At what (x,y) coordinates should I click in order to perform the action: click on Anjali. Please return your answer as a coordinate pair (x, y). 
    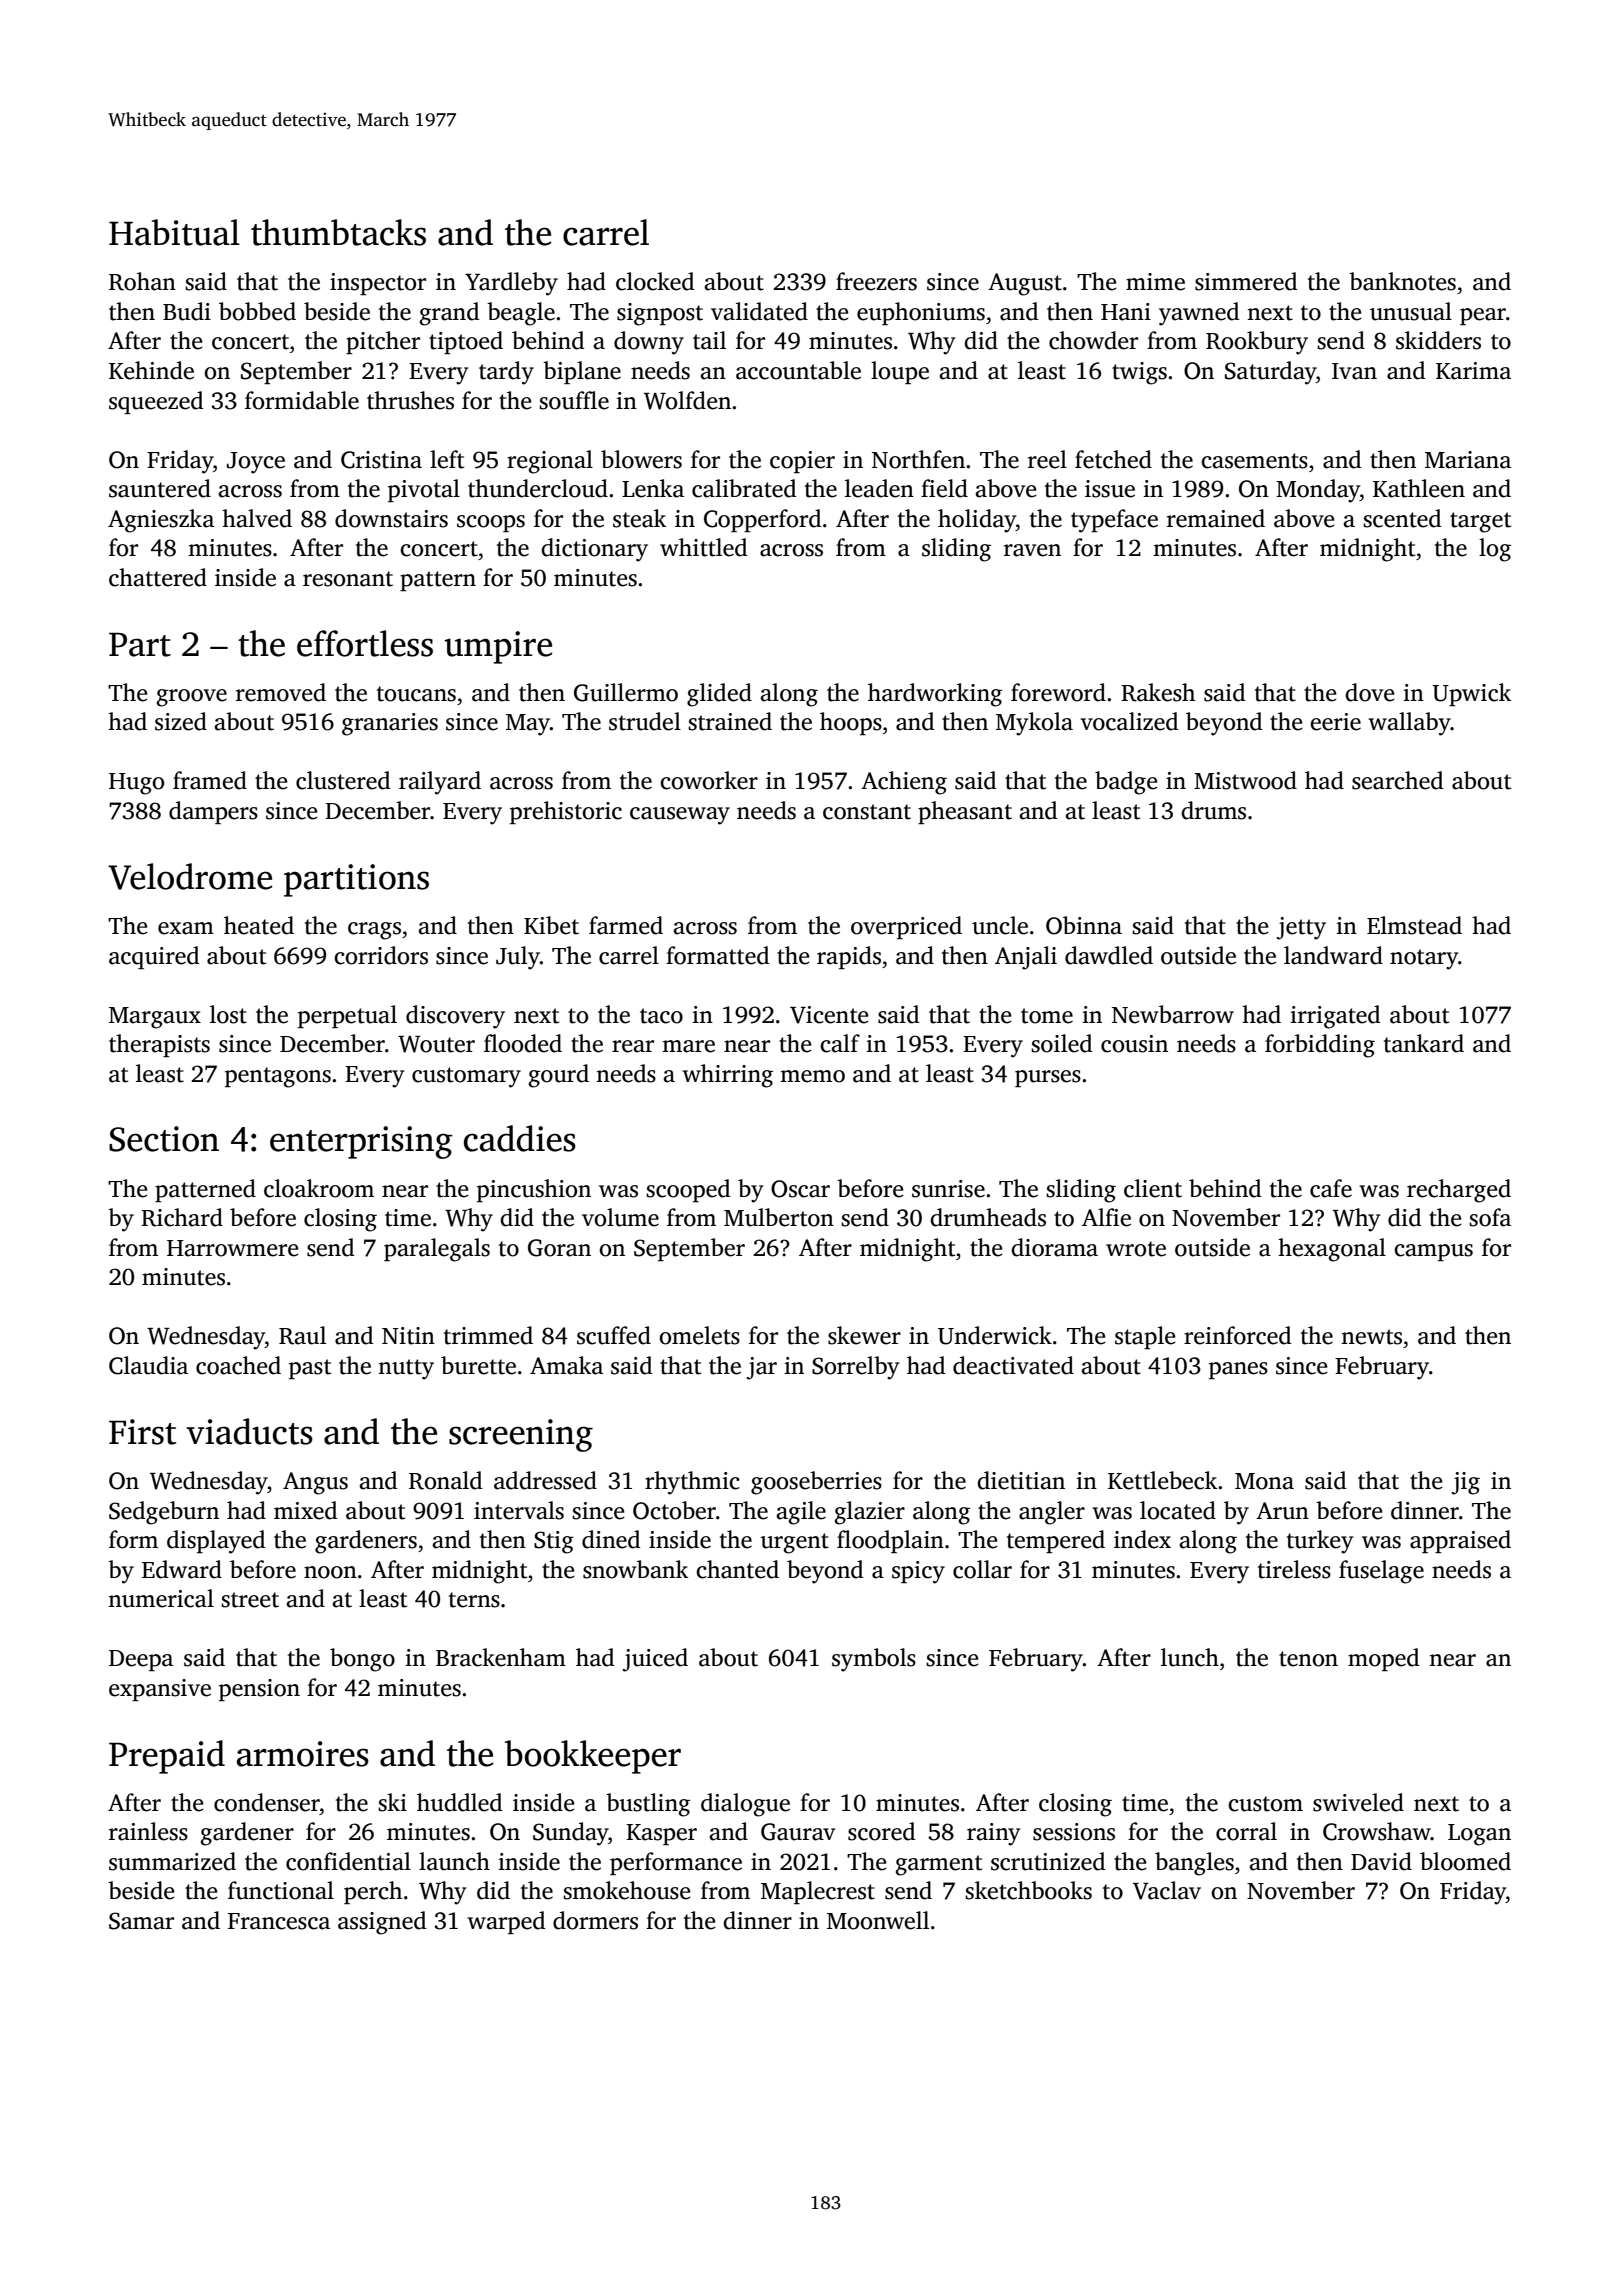
    Looking at the image, I should click on (1026, 958).
